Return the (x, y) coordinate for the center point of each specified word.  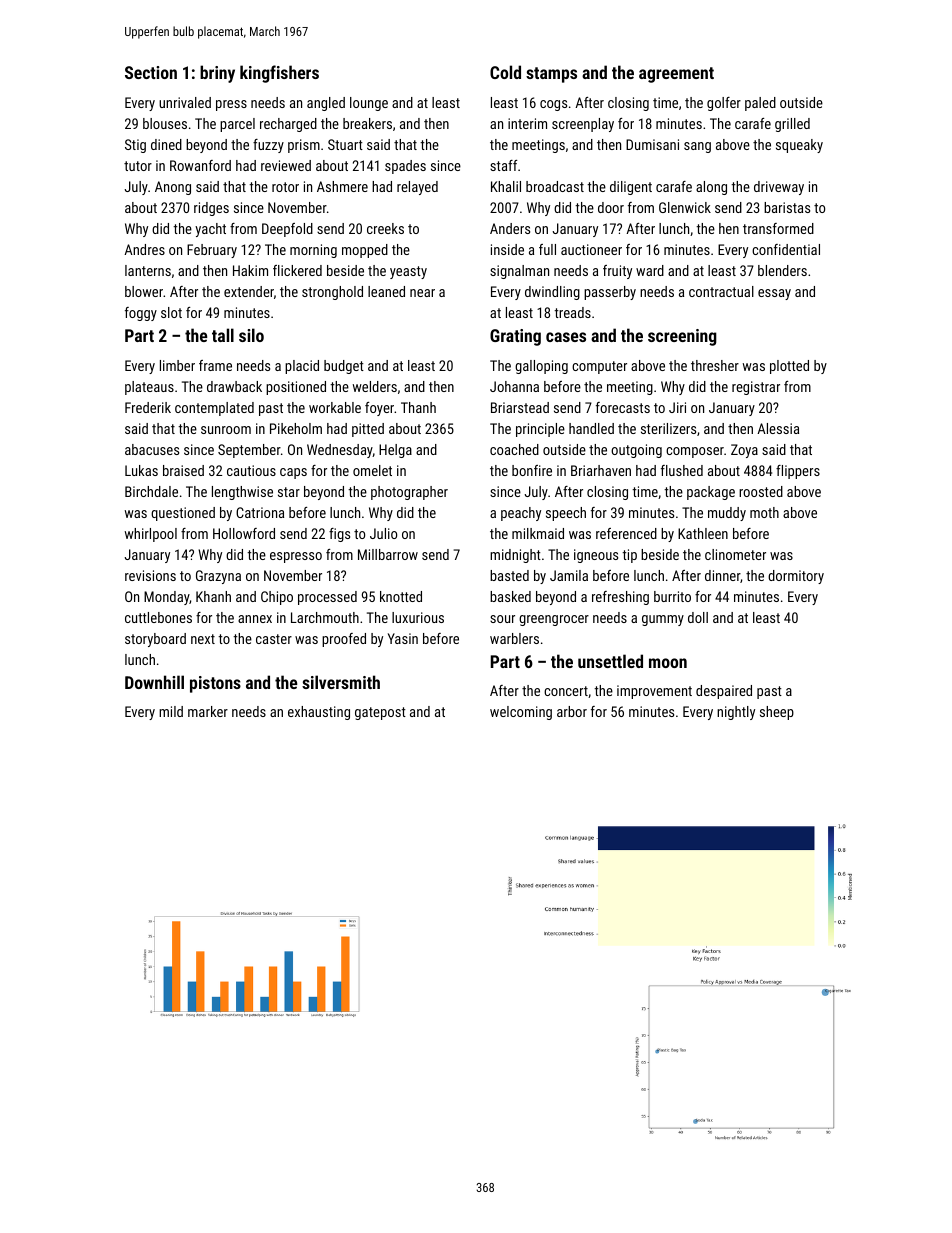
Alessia (778, 428)
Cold (505, 72)
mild (171, 711)
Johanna (514, 386)
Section (151, 72)
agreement (676, 75)
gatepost (380, 713)
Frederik (148, 407)
